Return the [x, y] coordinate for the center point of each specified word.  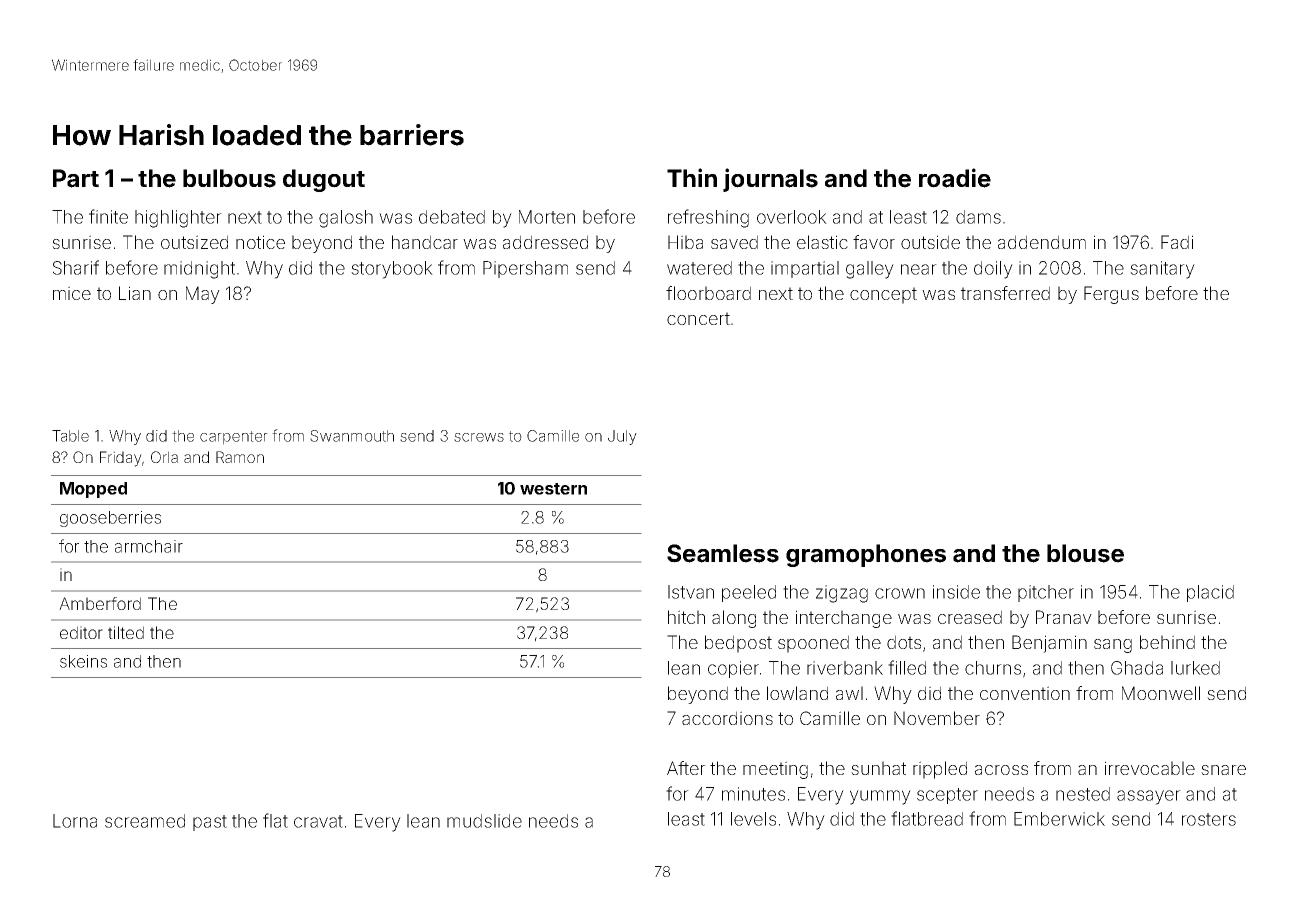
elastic [822, 242]
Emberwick [1059, 819]
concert [698, 318]
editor [81, 632]
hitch [686, 617]
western [553, 489]
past [210, 823]
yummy [880, 797]
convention [1025, 693]
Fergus [1111, 295]
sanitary [1162, 270]
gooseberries [110, 519]
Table [70, 436]
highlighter [178, 219]
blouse [1085, 553]
